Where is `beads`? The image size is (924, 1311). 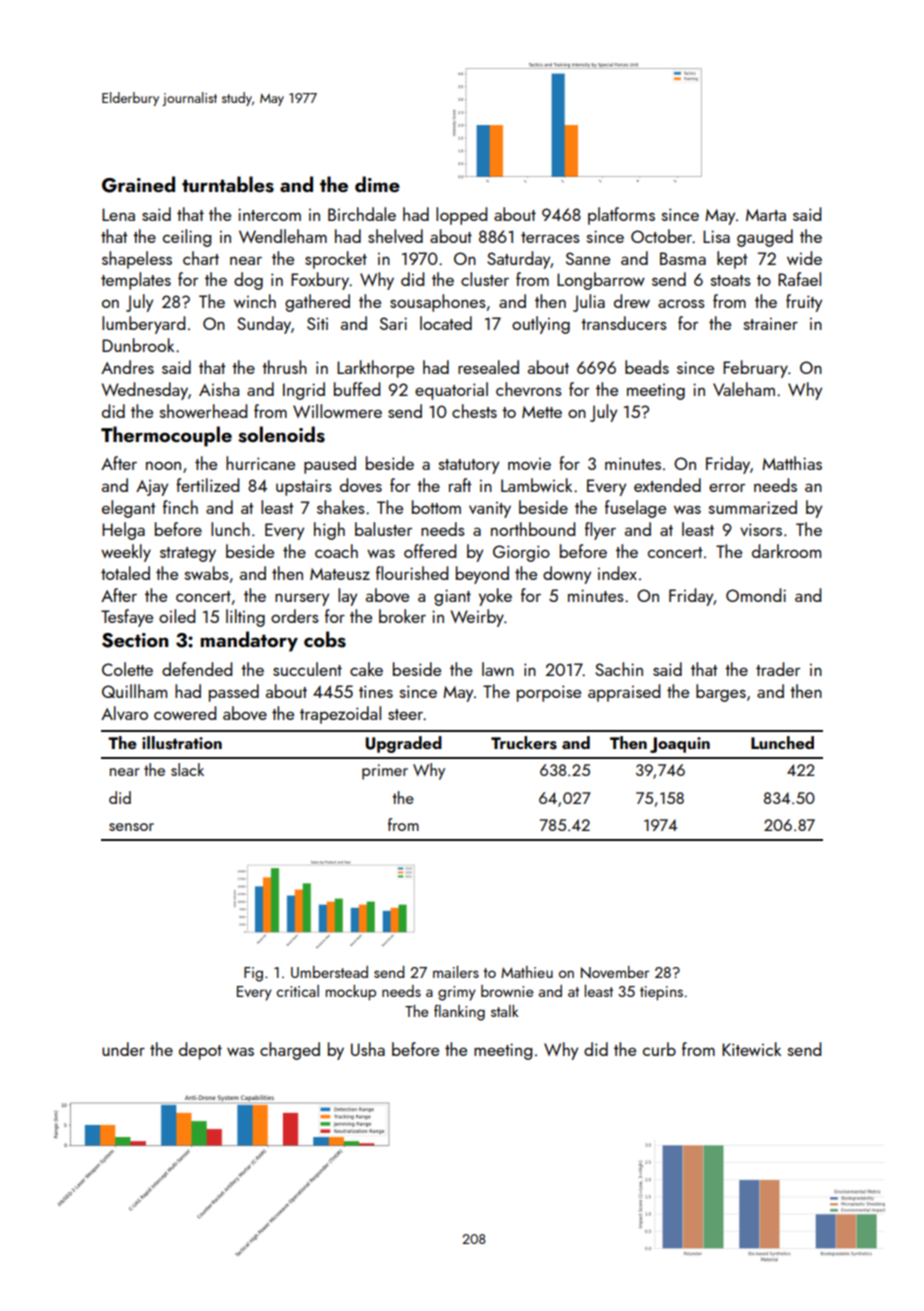
beads is located at coordinates (647, 367).
